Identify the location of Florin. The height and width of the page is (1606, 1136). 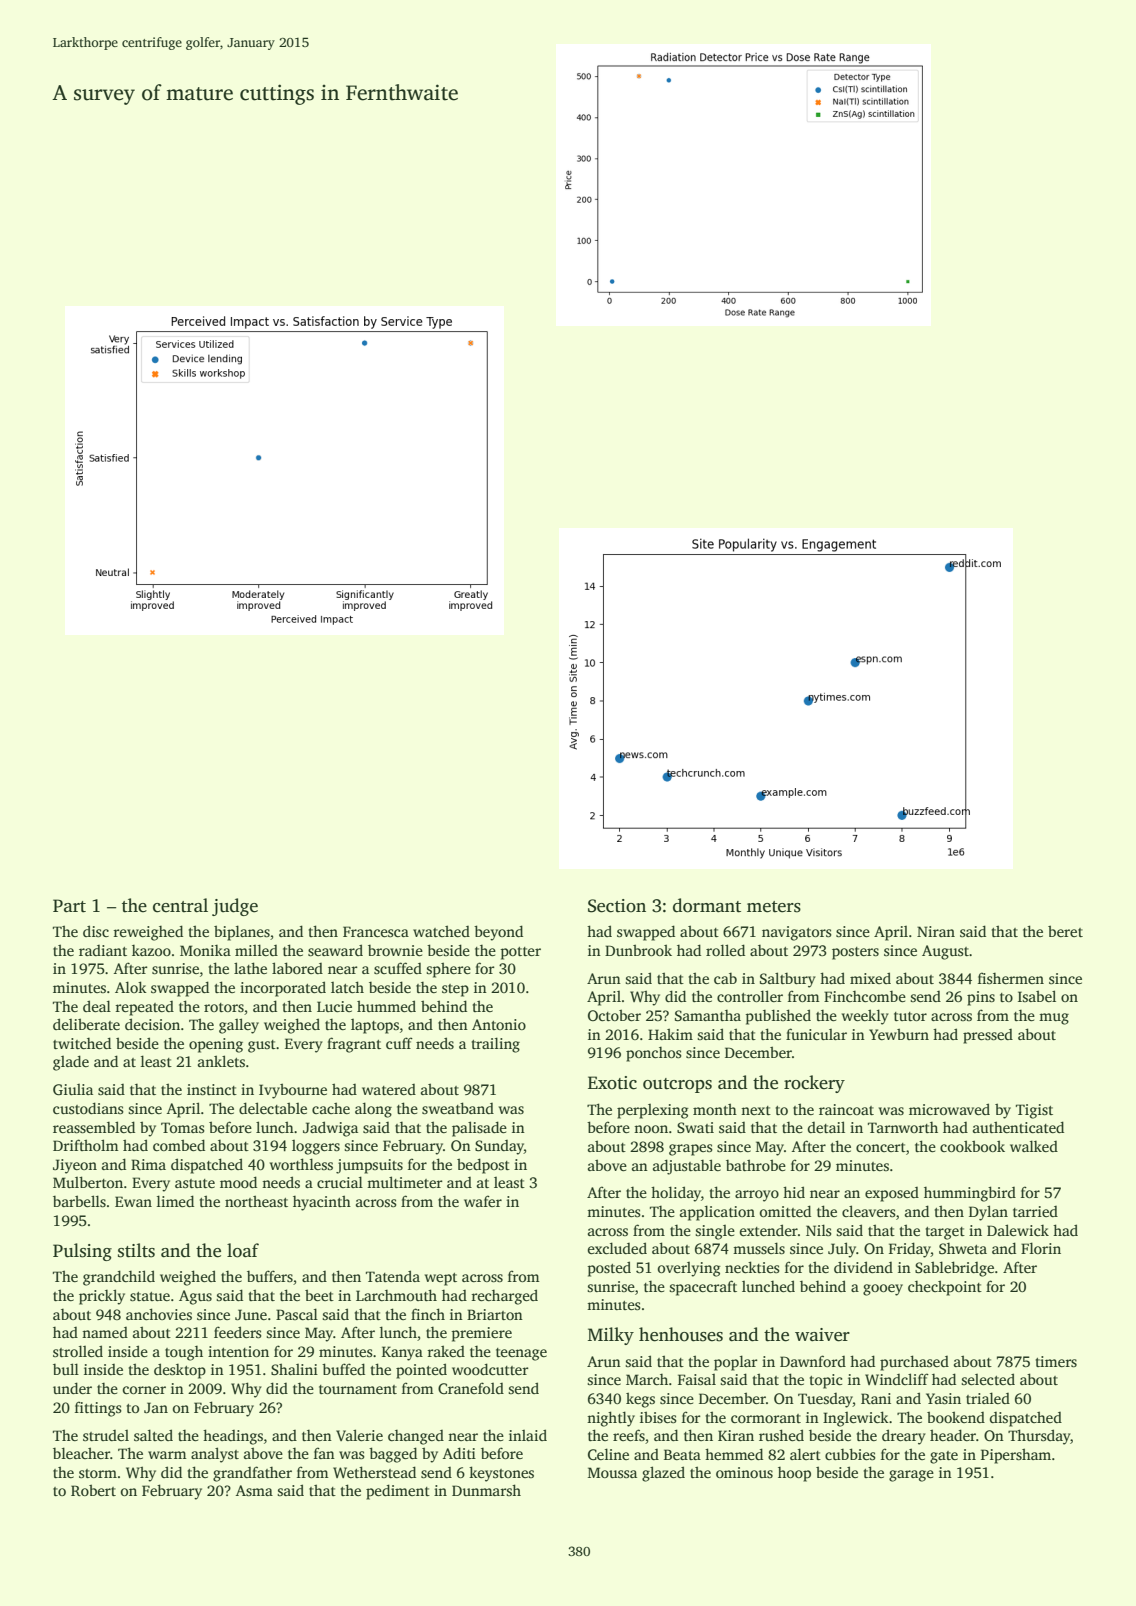
(1041, 1248).
